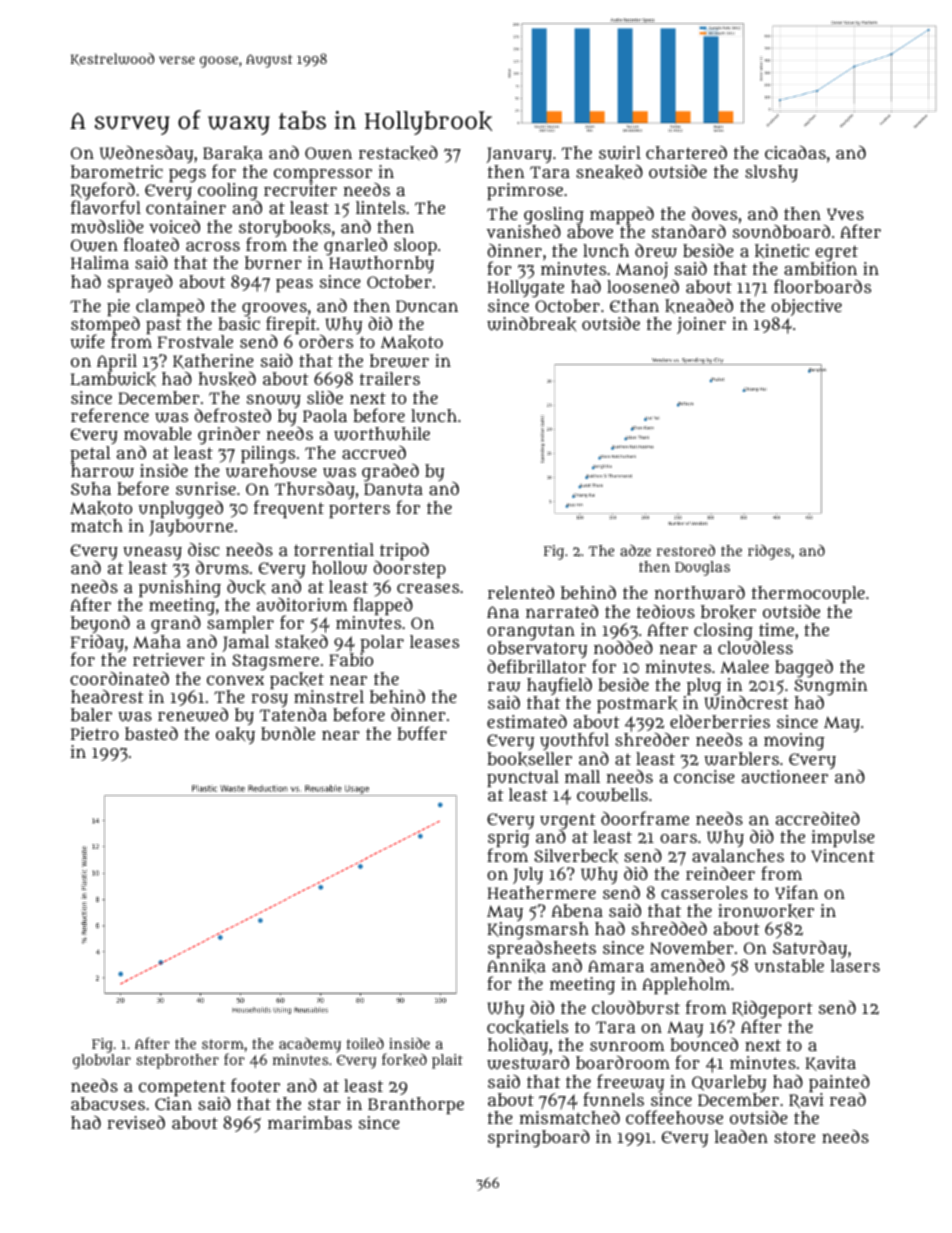  I want to click on relented, so click(521, 592).
